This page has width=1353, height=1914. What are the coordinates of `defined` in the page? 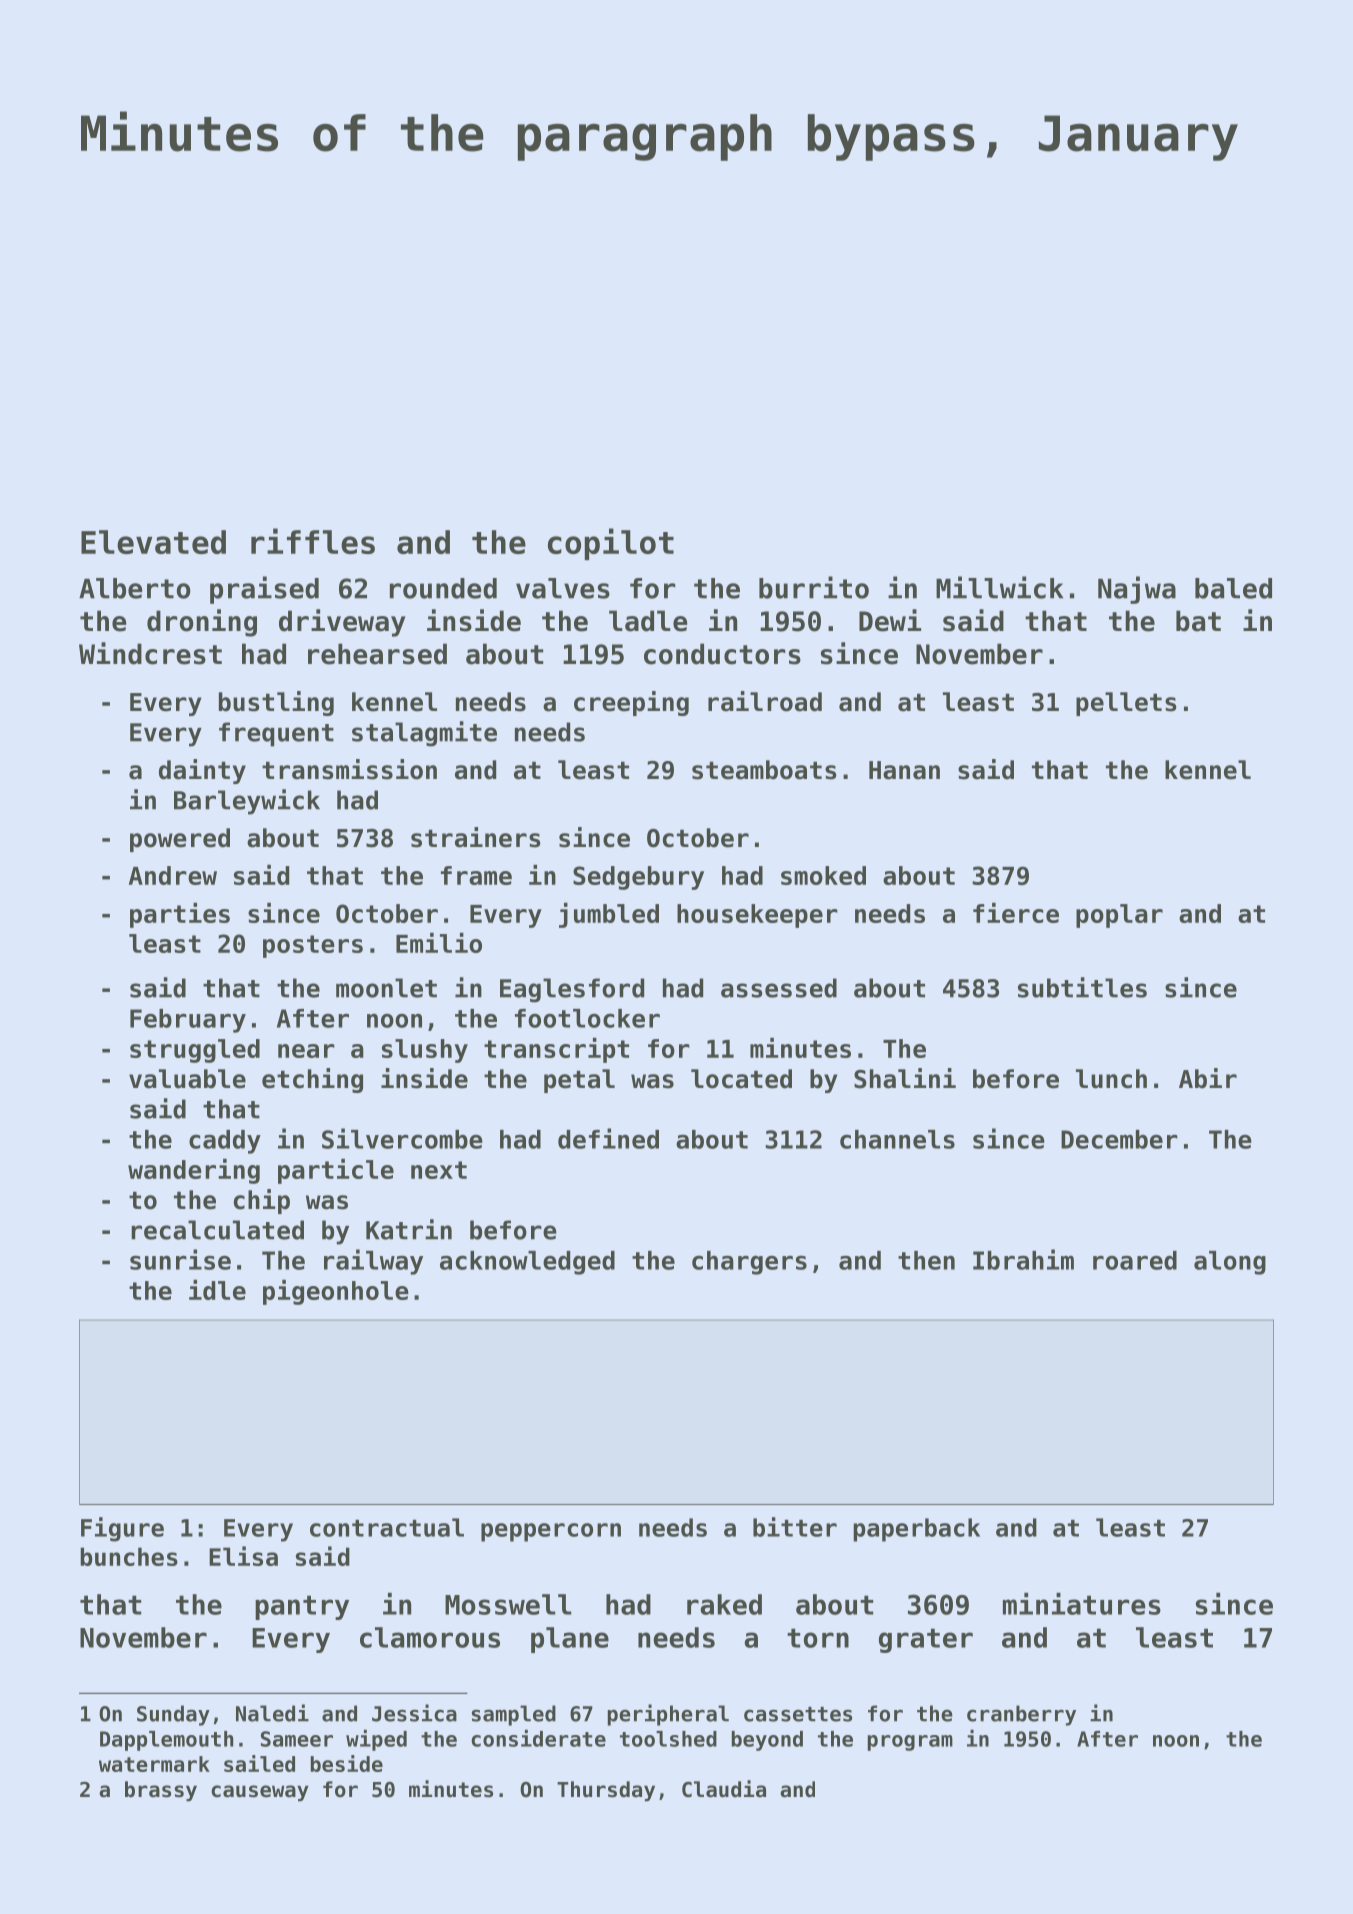 It's located at (608, 1138).
